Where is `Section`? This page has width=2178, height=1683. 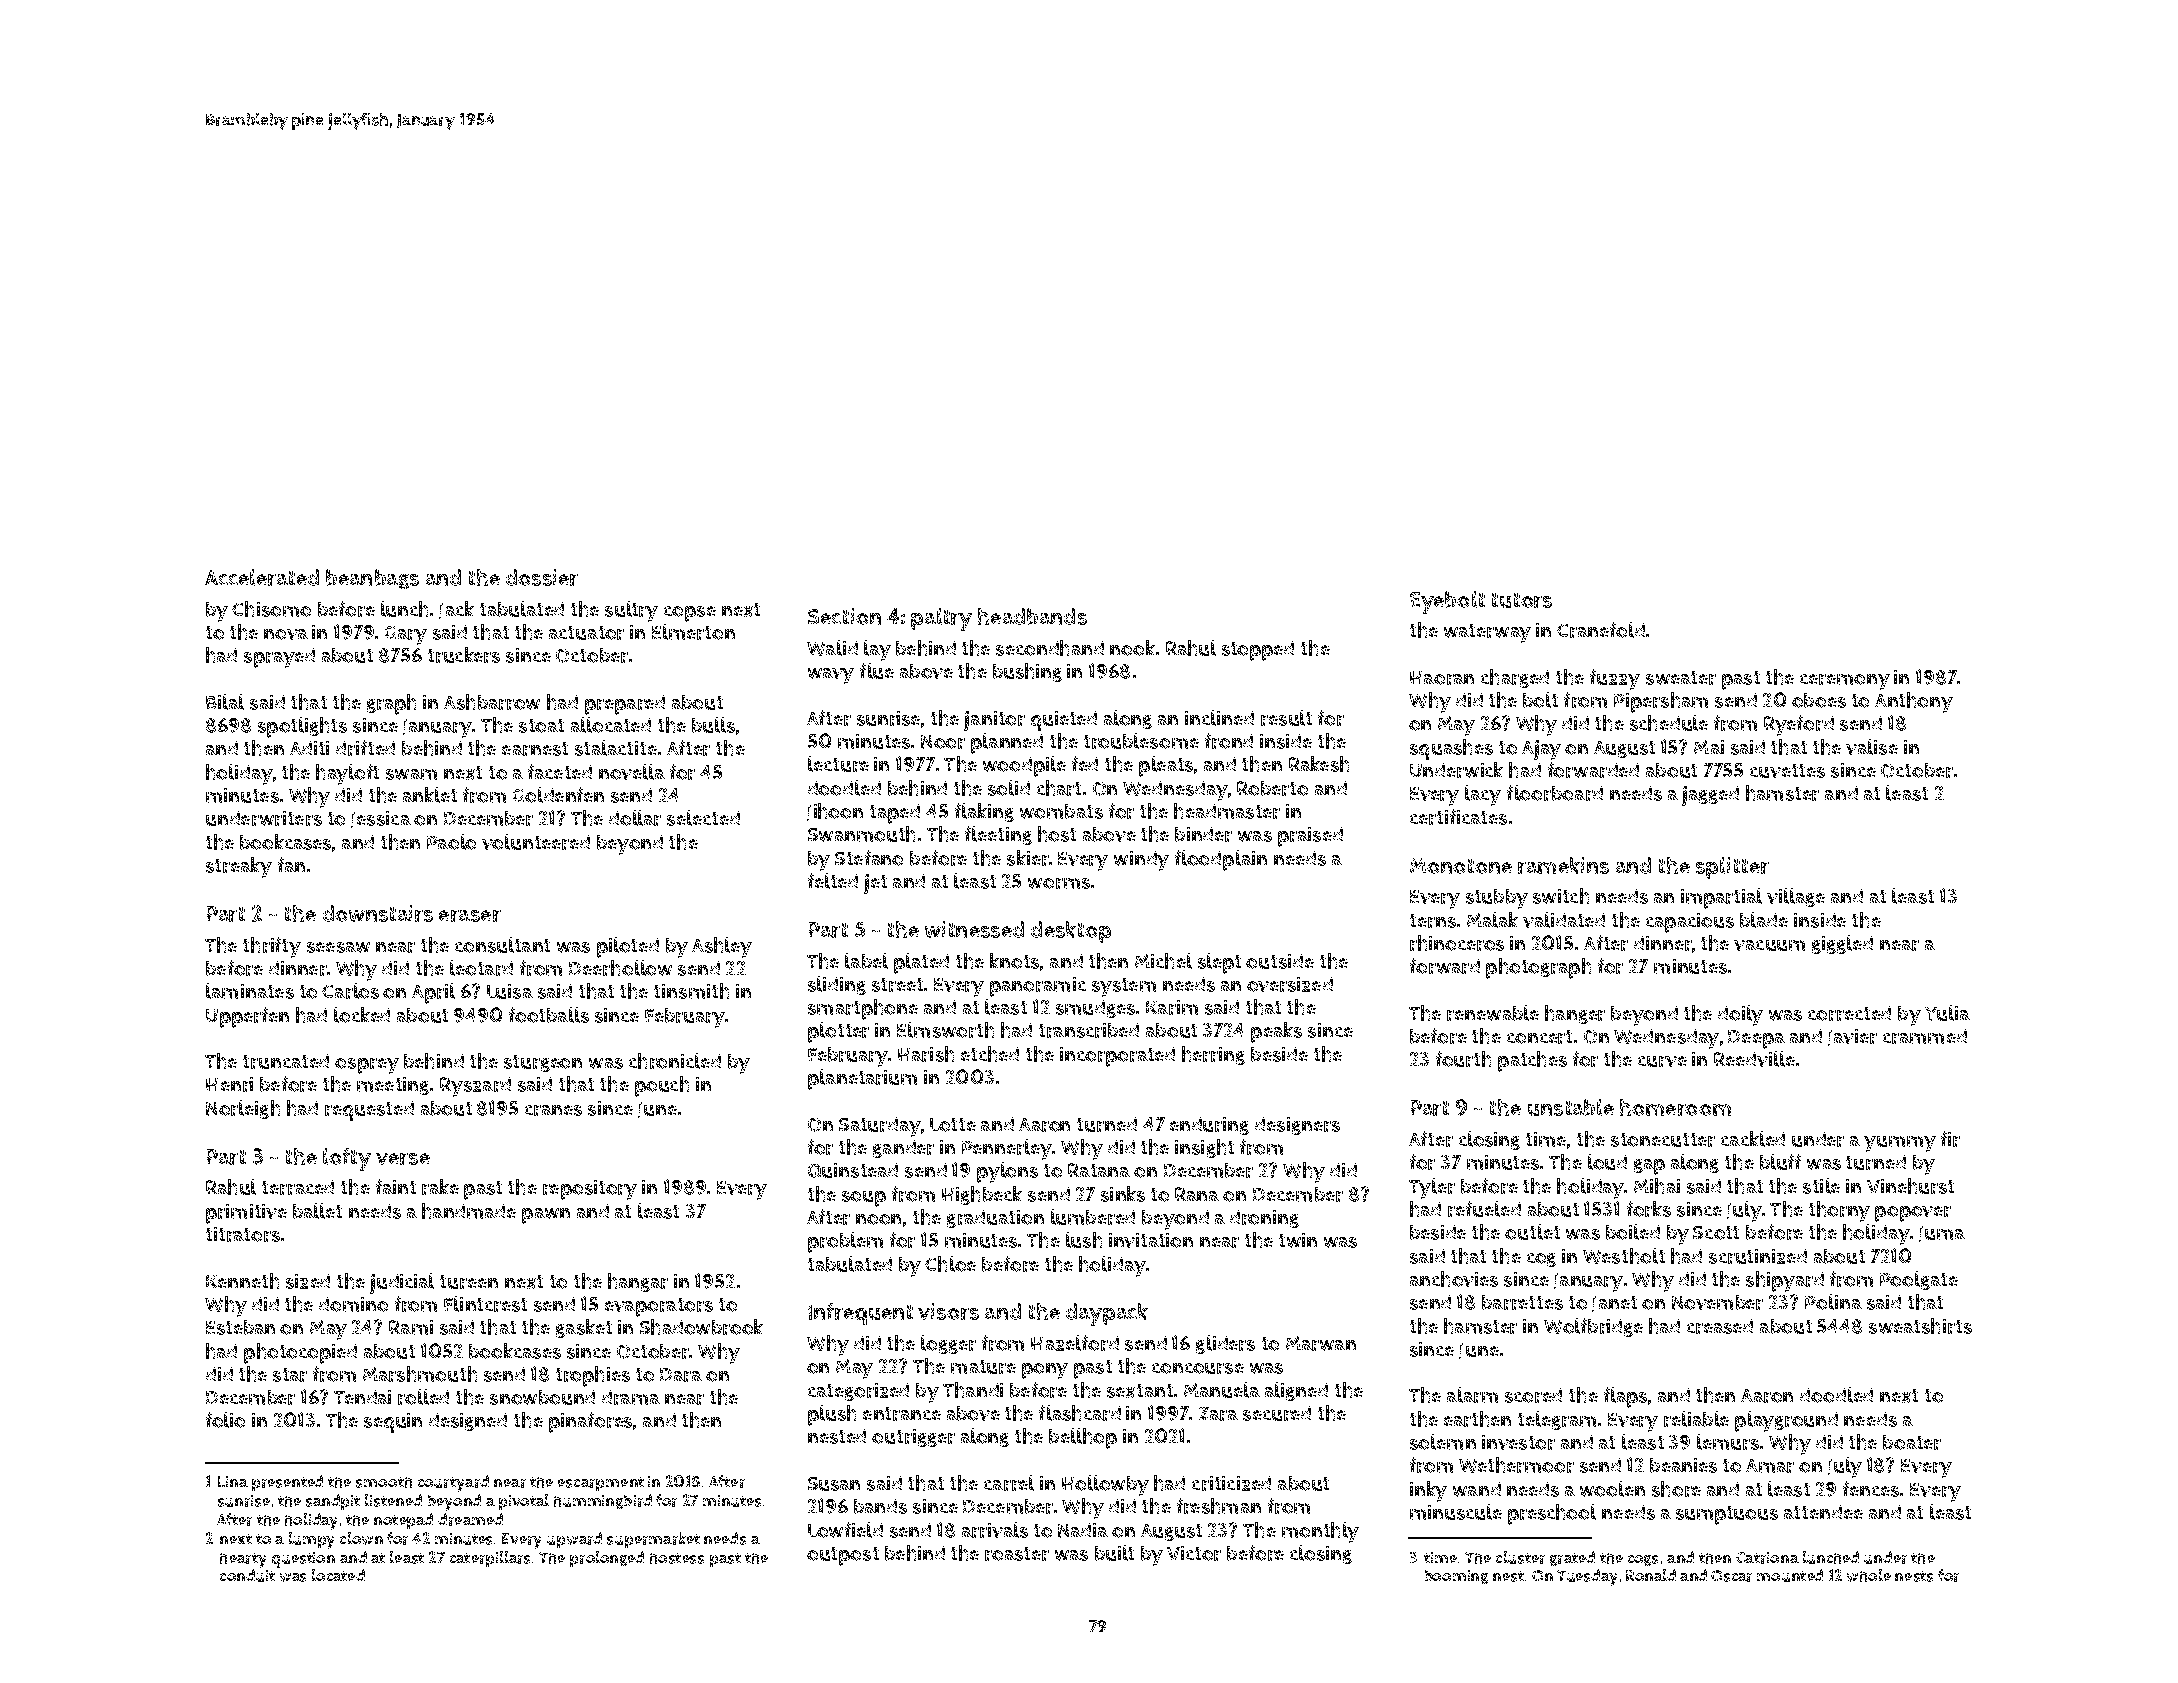
Section is located at coordinates (844, 616).
